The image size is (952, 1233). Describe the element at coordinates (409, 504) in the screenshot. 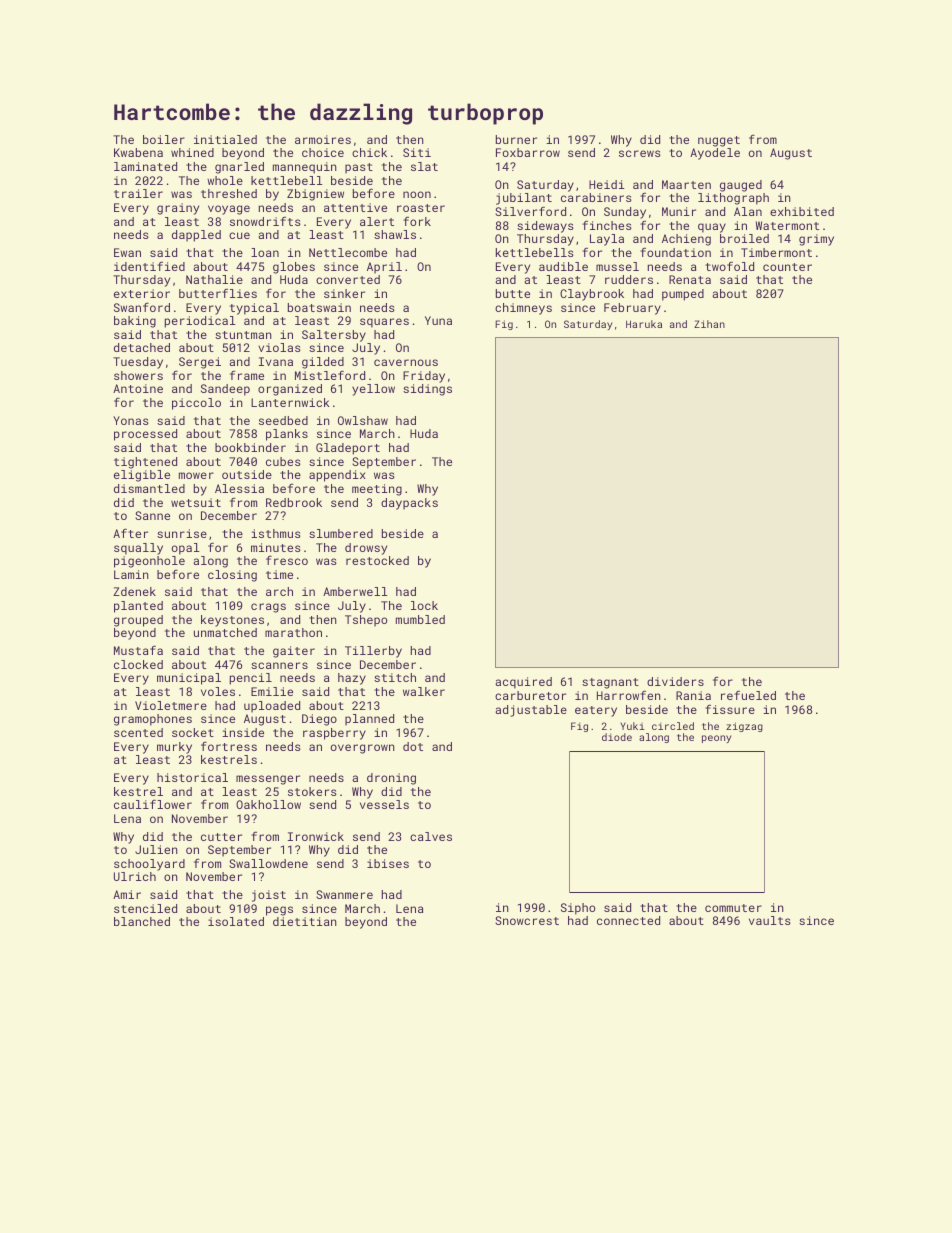

I see `daypacks` at that location.
